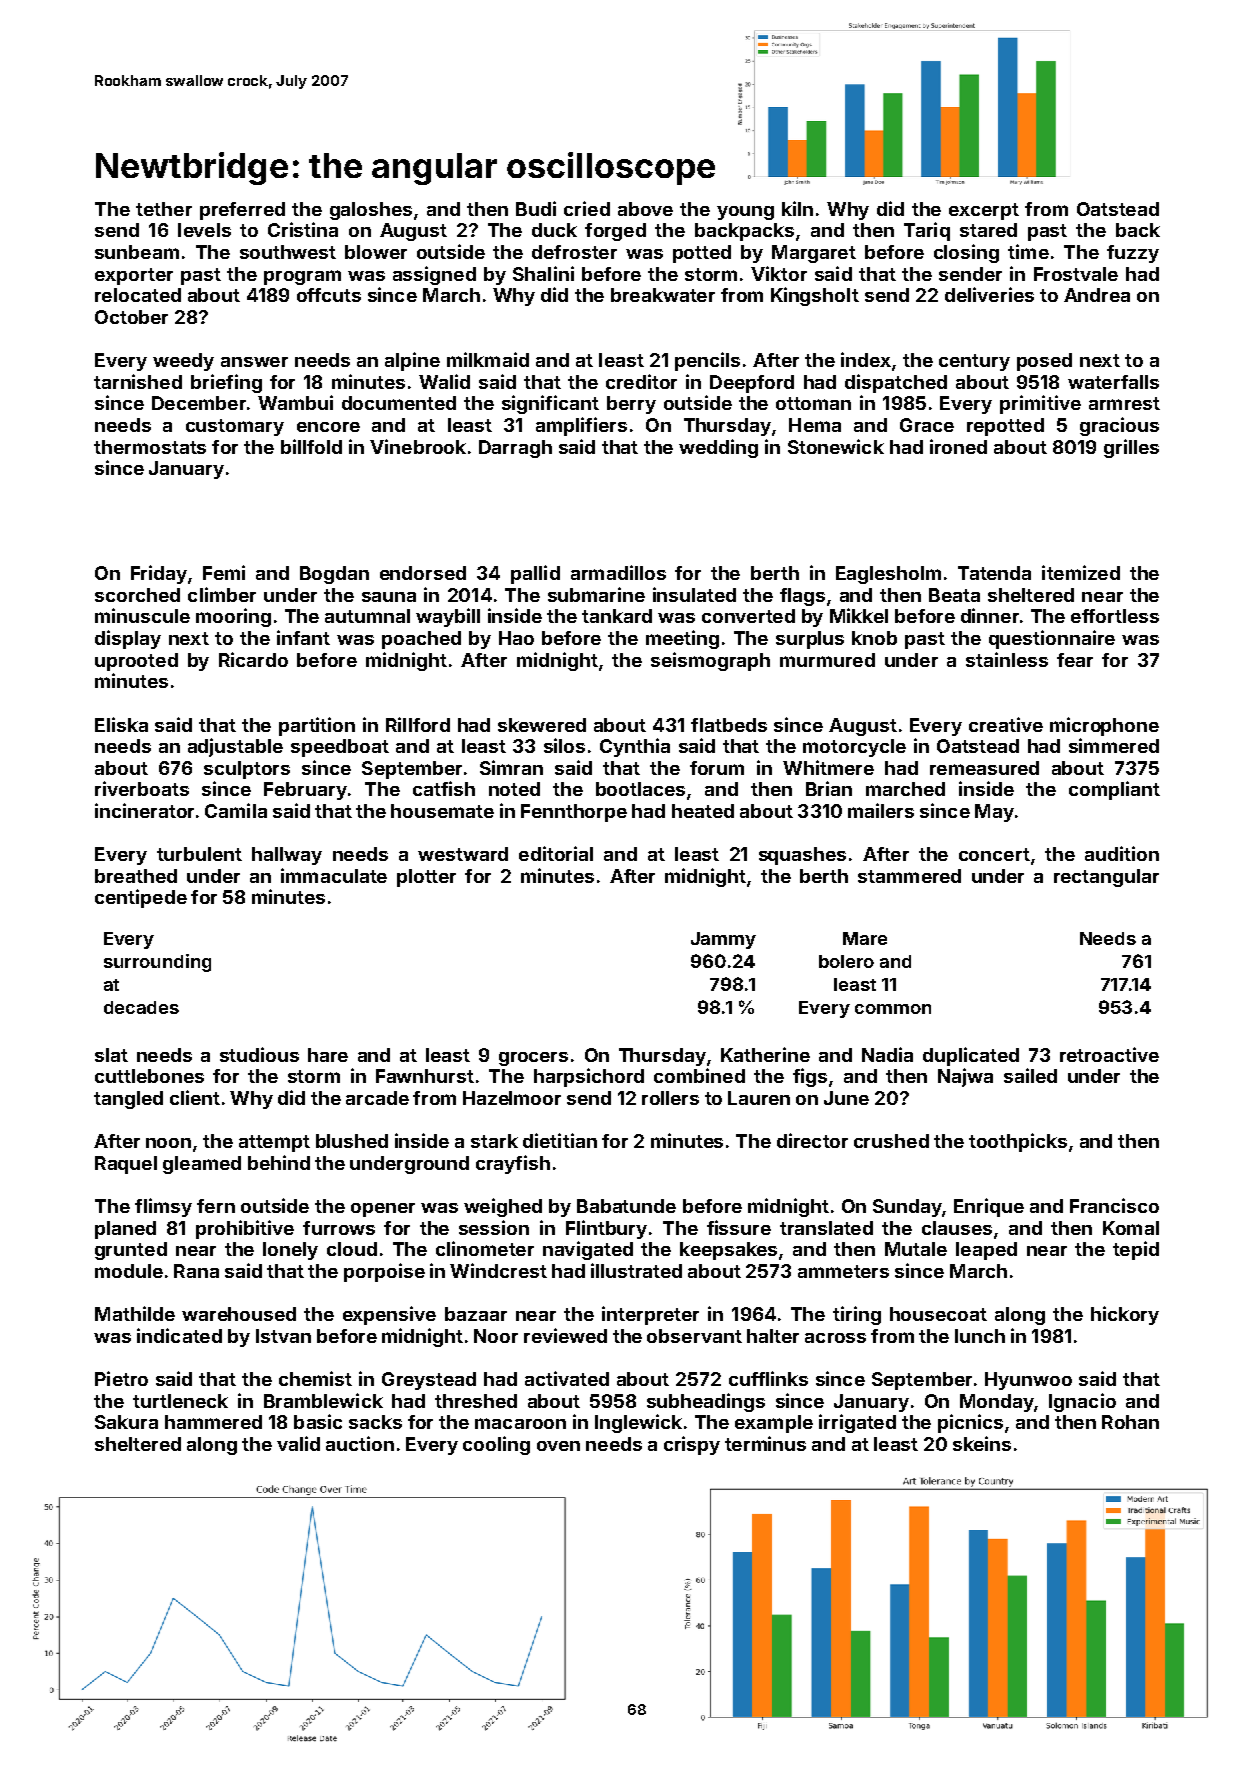 Image resolution: width=1254 pixels, height=1774 pixels. I want to click on basic, so click(318, 1421).
